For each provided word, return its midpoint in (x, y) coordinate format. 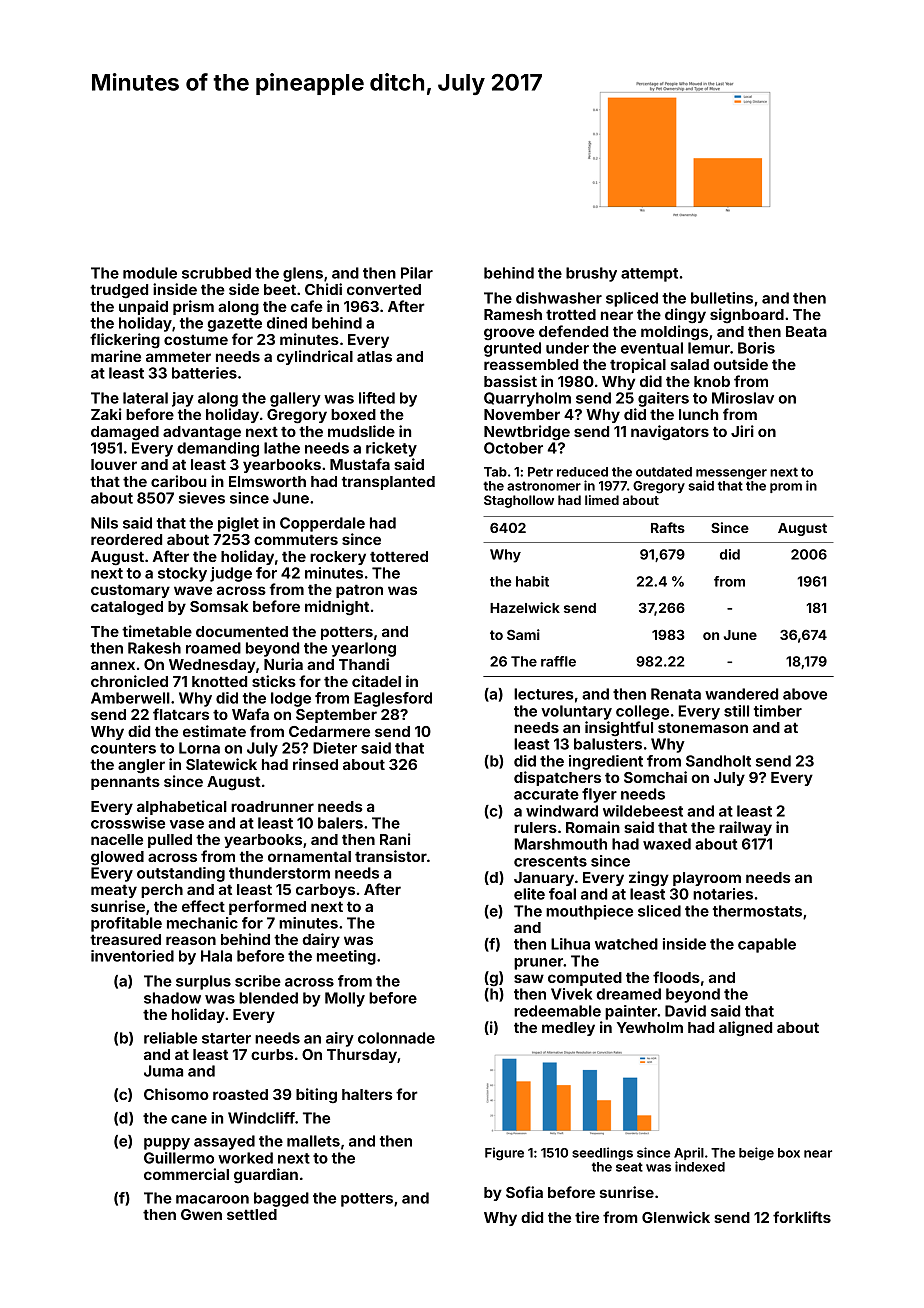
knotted (219, 681)
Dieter (335, 748)
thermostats (757, 911)
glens (303, 274)
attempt (649, 275)
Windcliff (261, 1118)
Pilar (417, 273)
